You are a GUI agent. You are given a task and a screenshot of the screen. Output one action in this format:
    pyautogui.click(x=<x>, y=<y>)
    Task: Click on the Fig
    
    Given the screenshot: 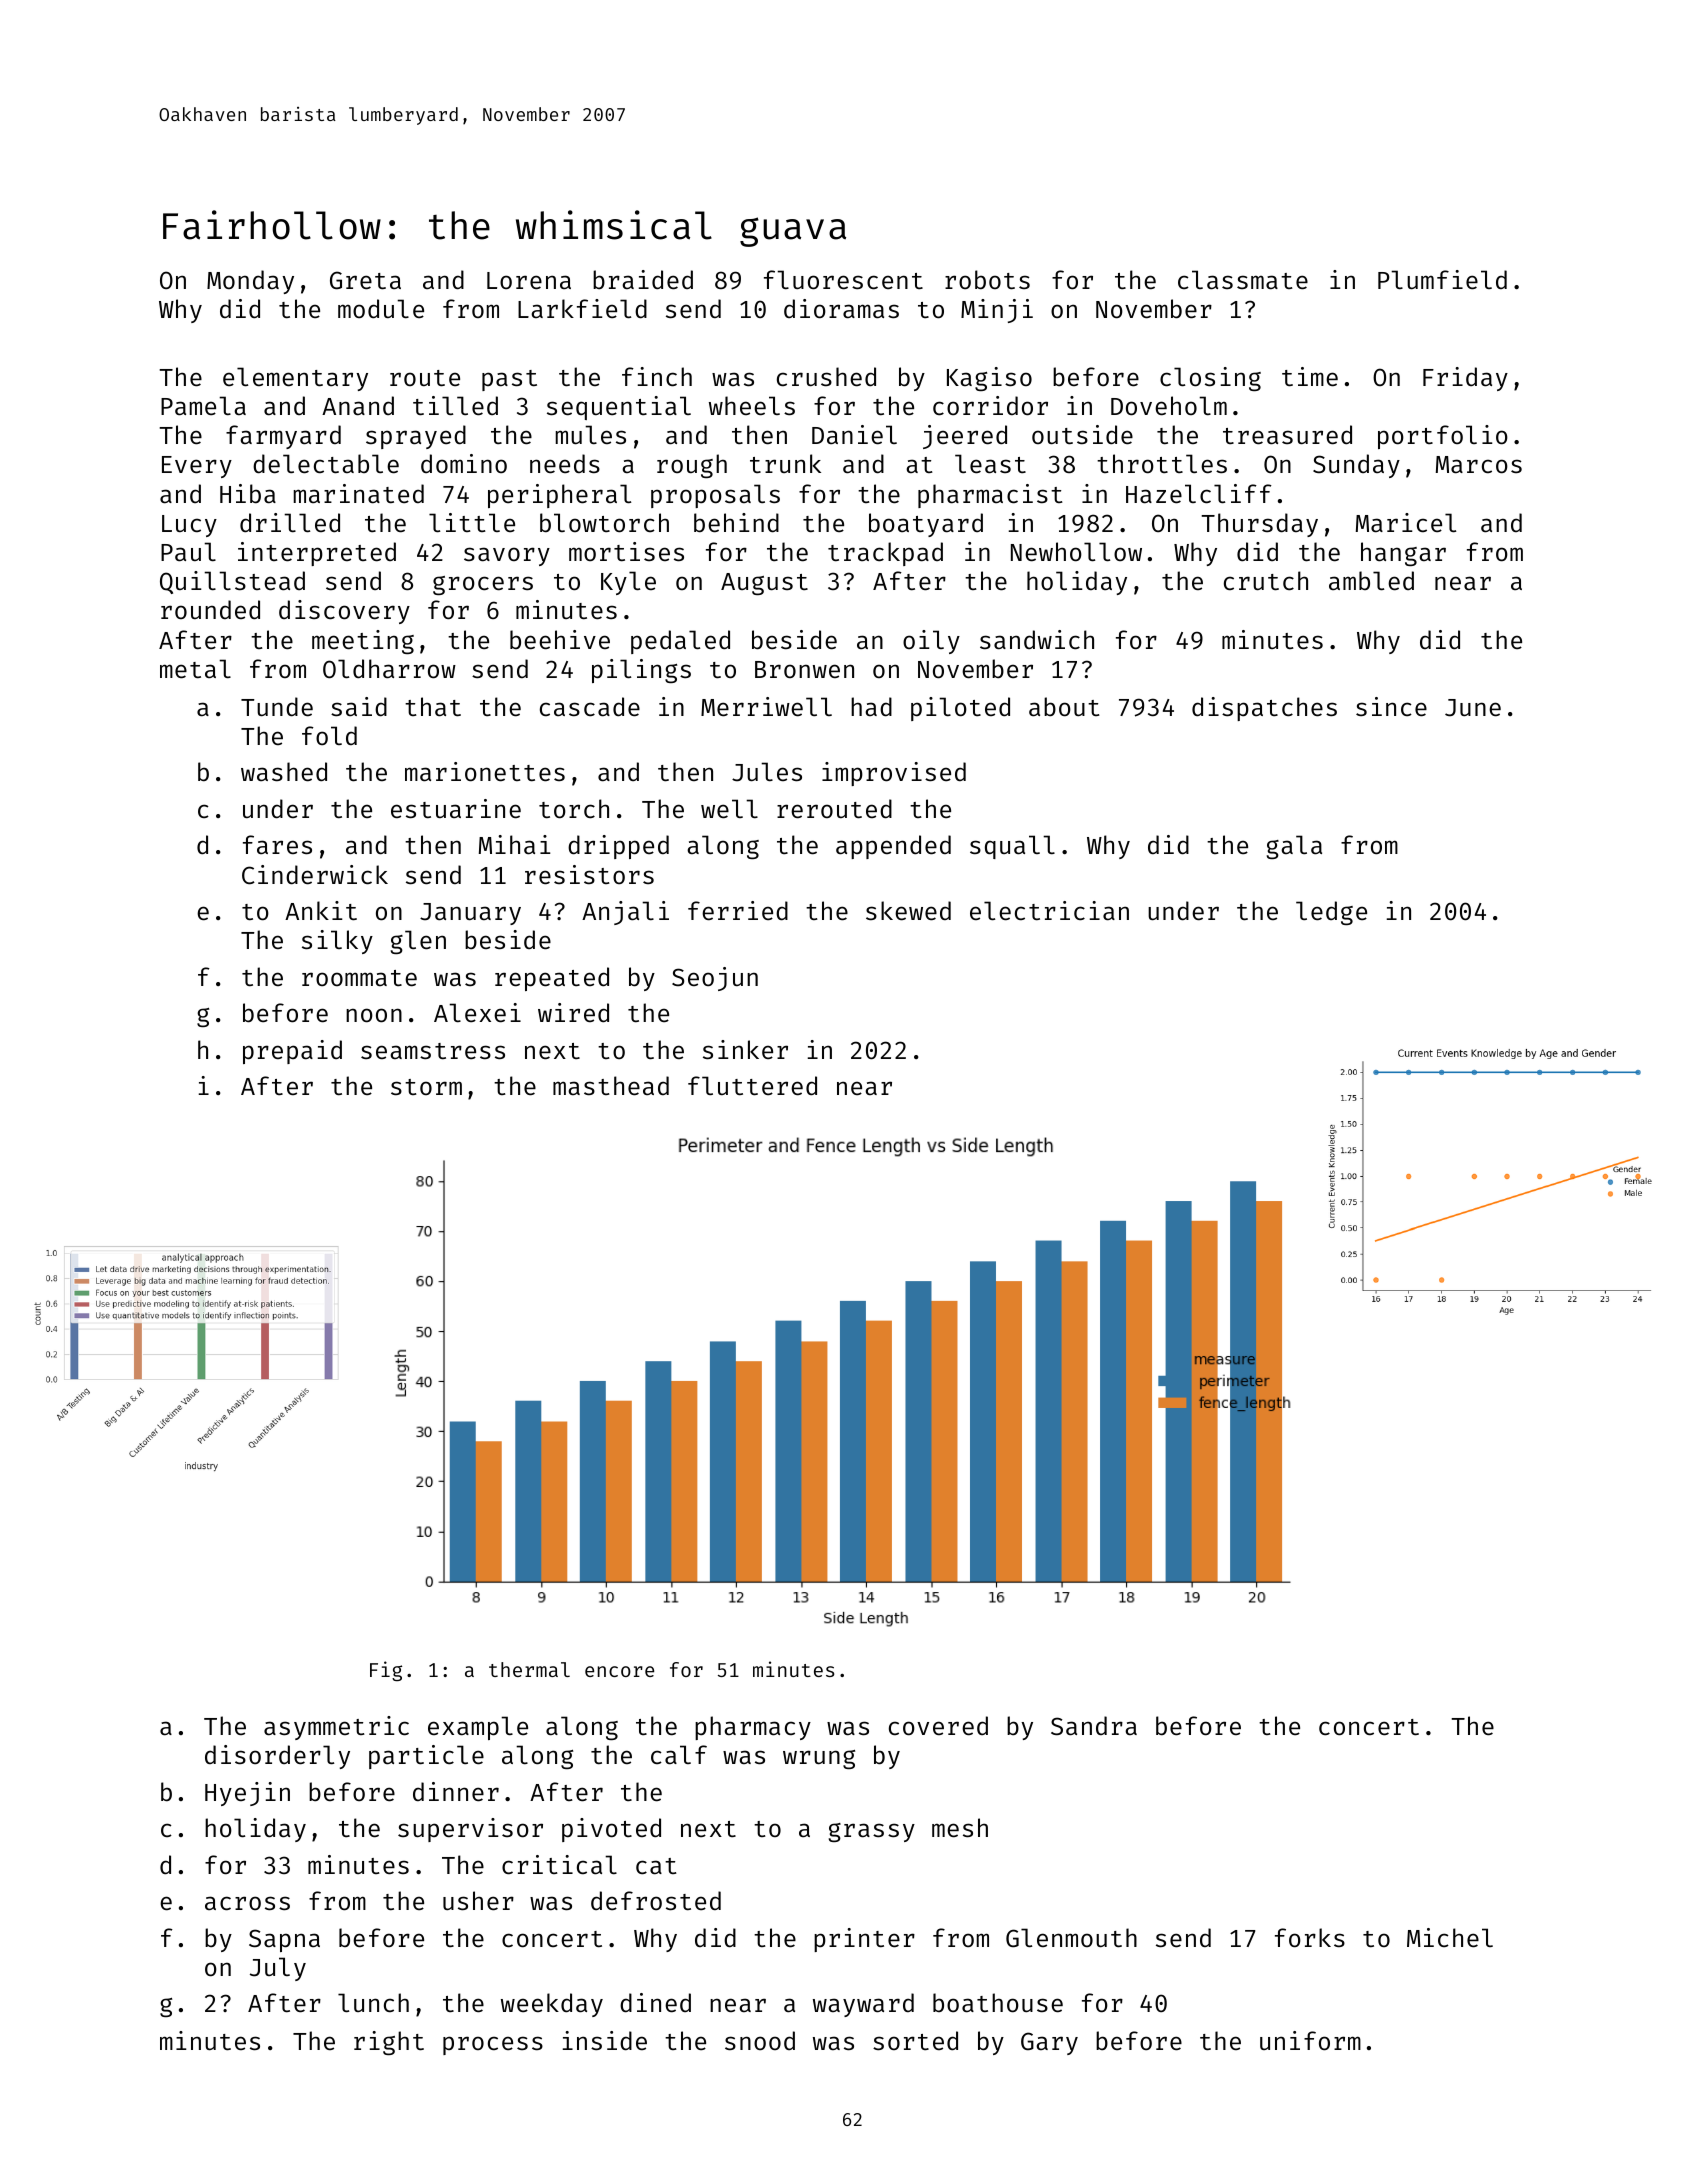 What is the action you would take?
    pyautogui.click(x=386, y=1671)
